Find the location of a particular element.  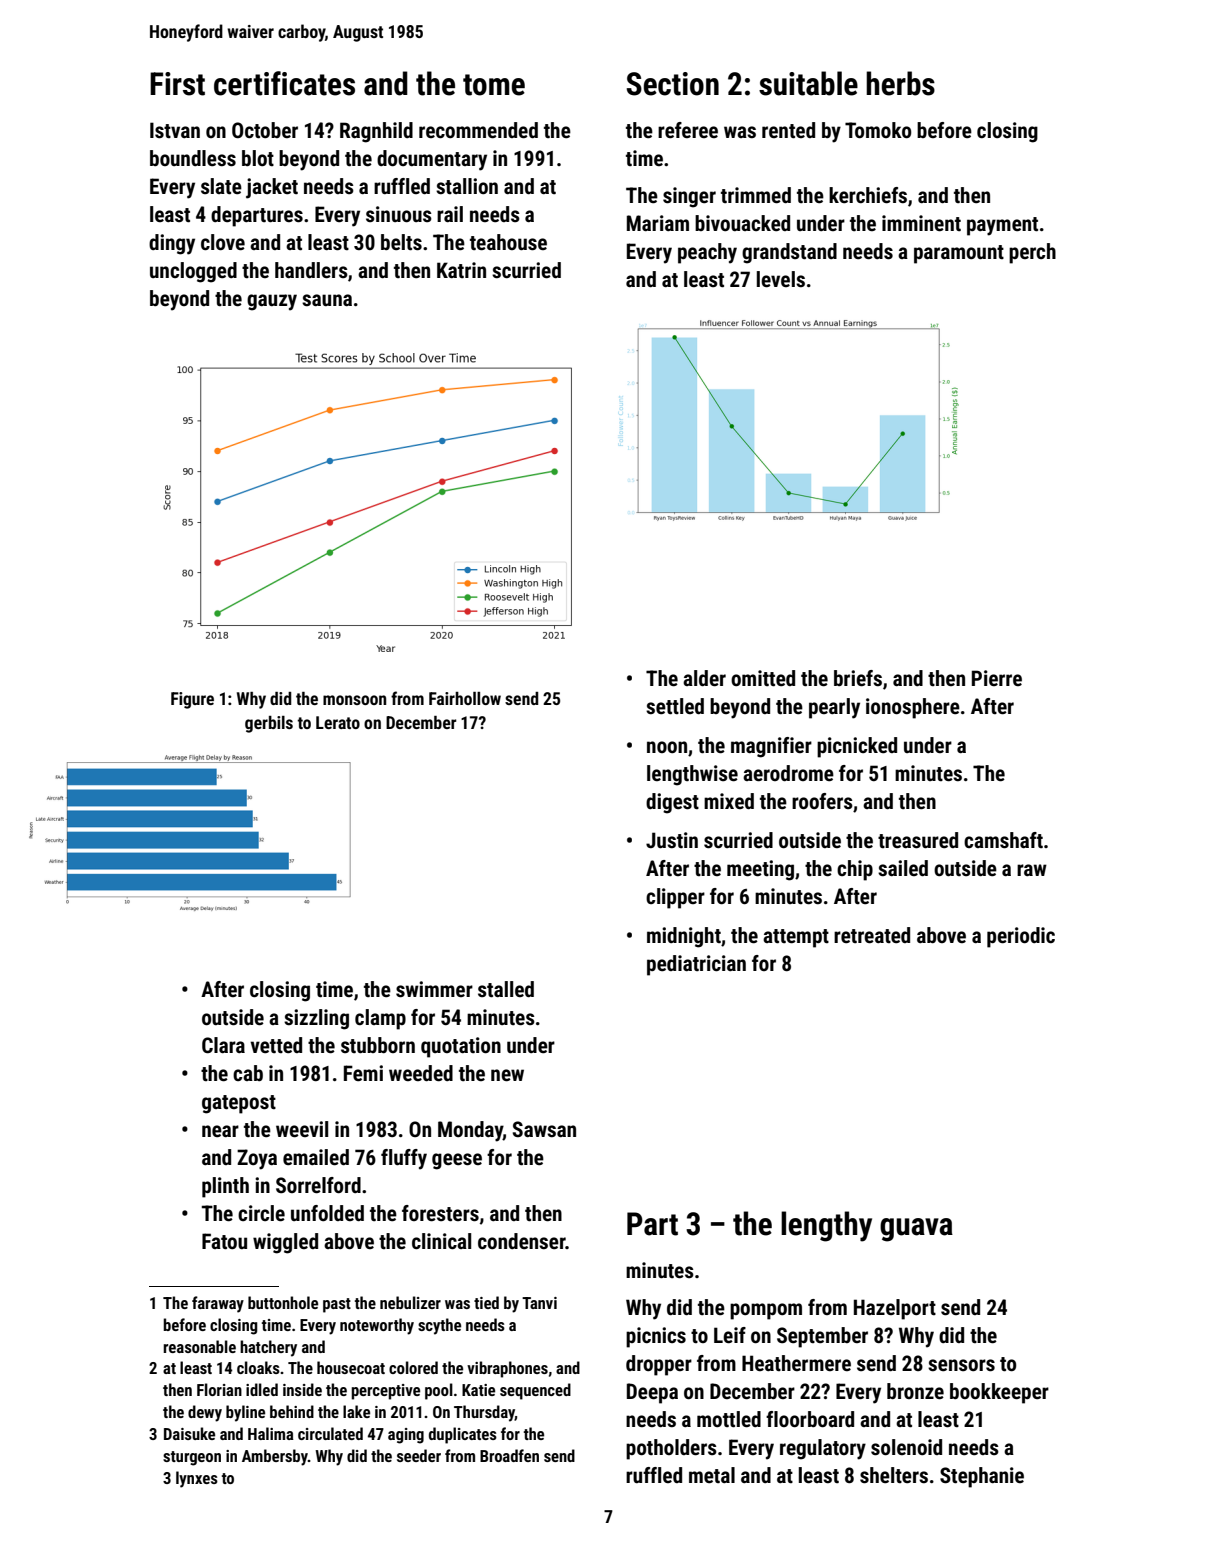

Pierre is located at coordinates (997, 678).
